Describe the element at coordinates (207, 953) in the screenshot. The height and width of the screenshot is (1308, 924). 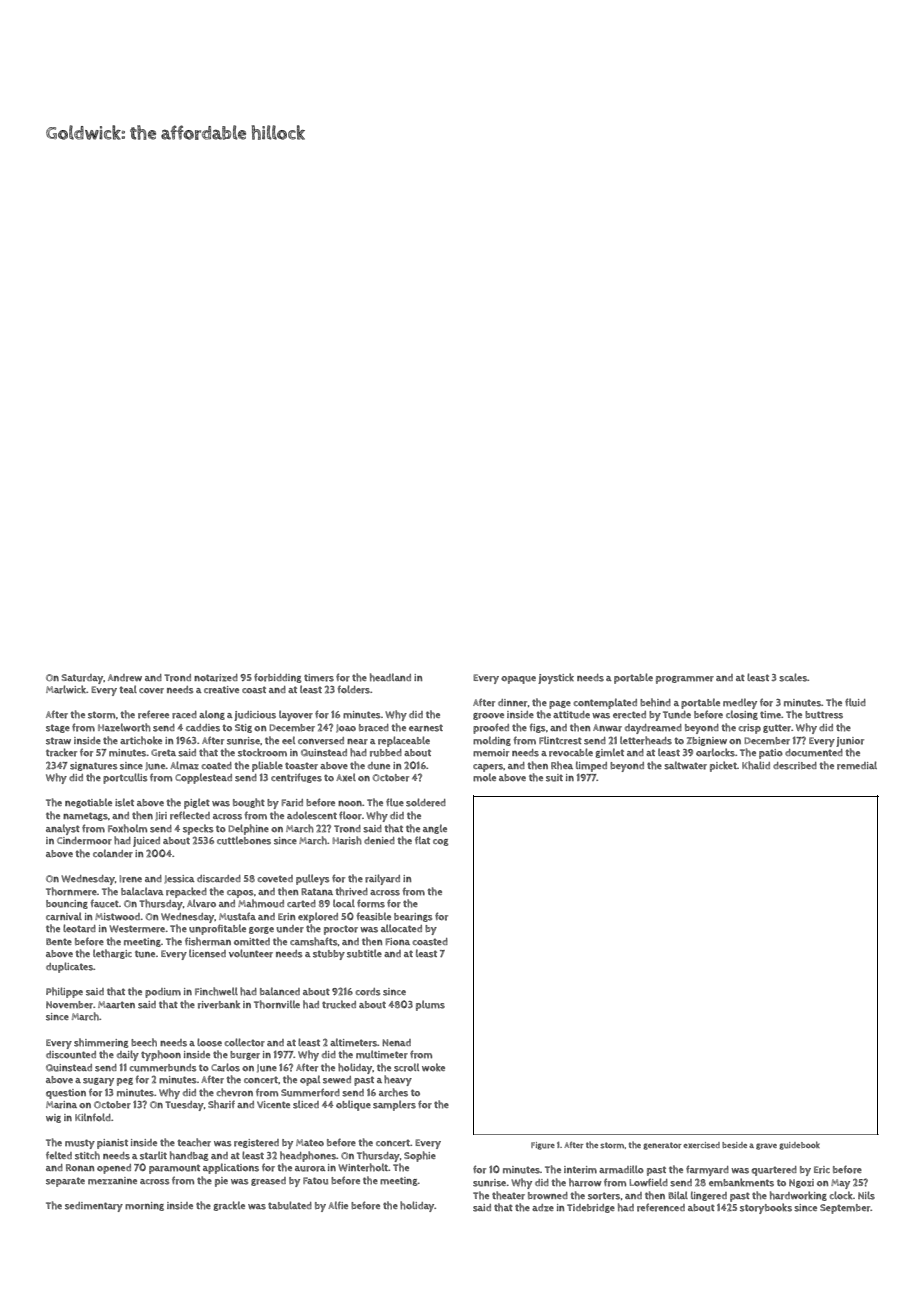
I see `licensed` at that location.
